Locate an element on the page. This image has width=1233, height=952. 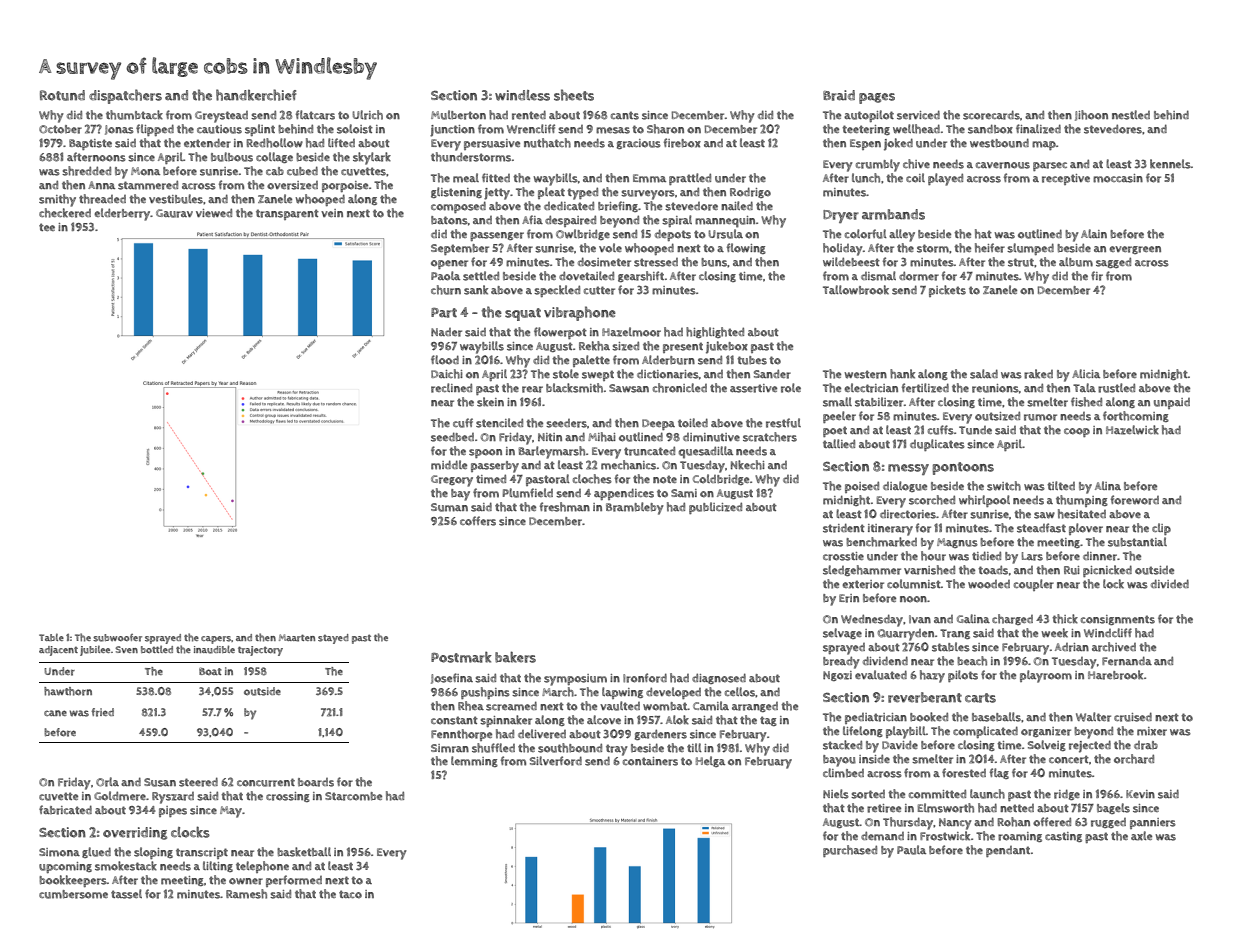
taco is located at coordinates (350, 894).
